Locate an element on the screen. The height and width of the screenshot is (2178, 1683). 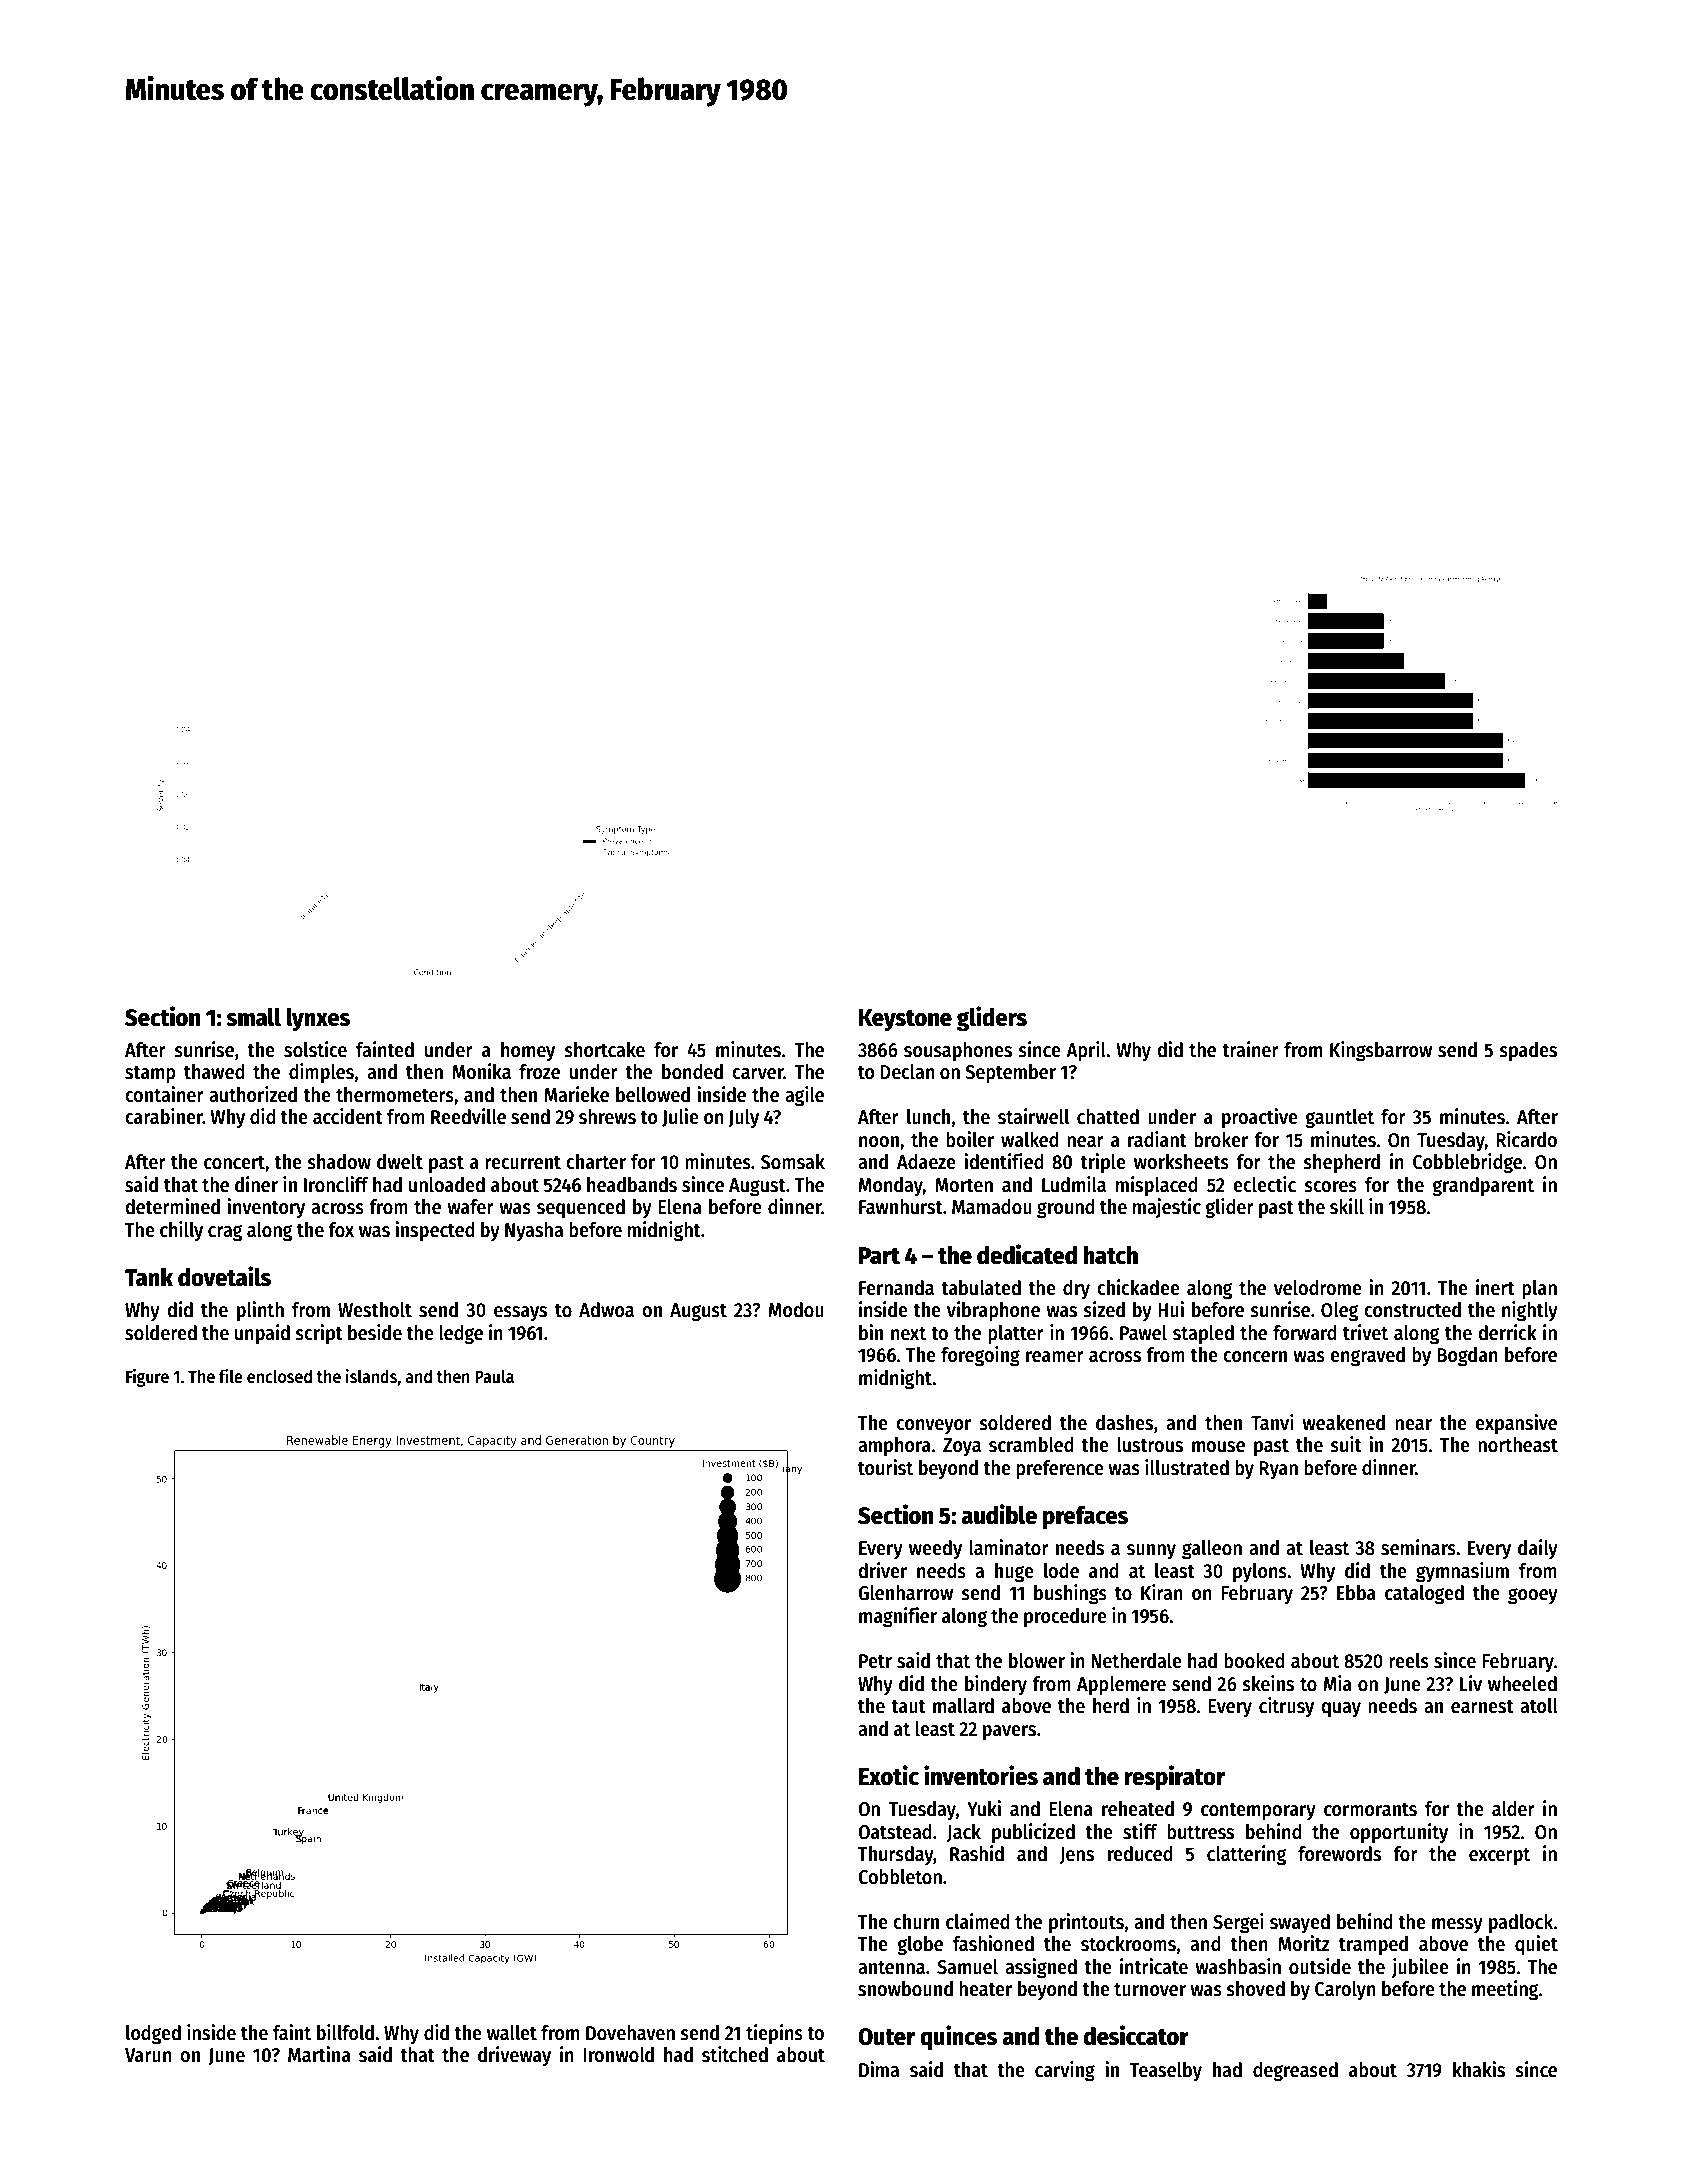
Petr is located at coordinates (875, 1661).
